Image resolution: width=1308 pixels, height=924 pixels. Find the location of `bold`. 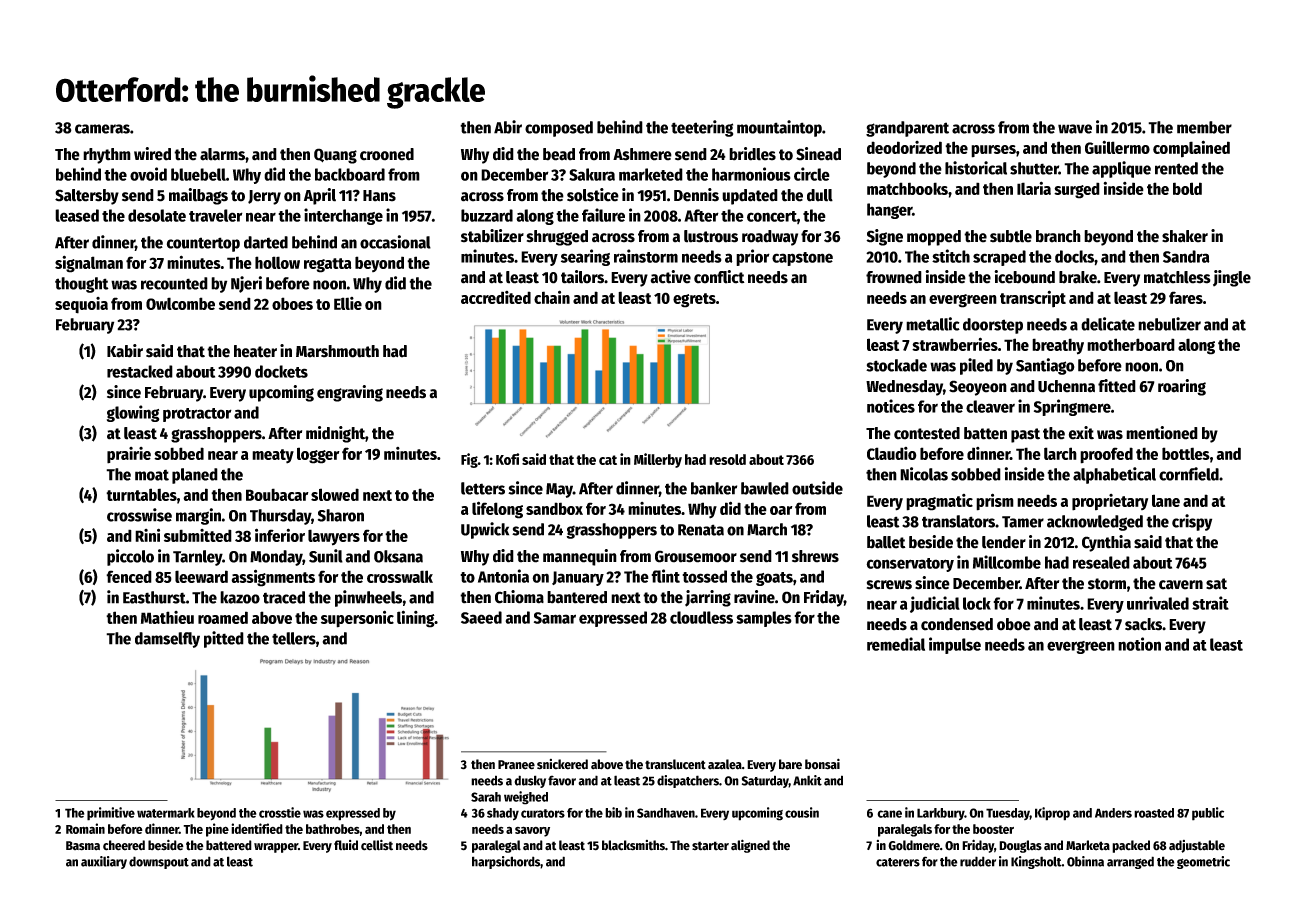

bold is located at coordinates (1187, 188).
